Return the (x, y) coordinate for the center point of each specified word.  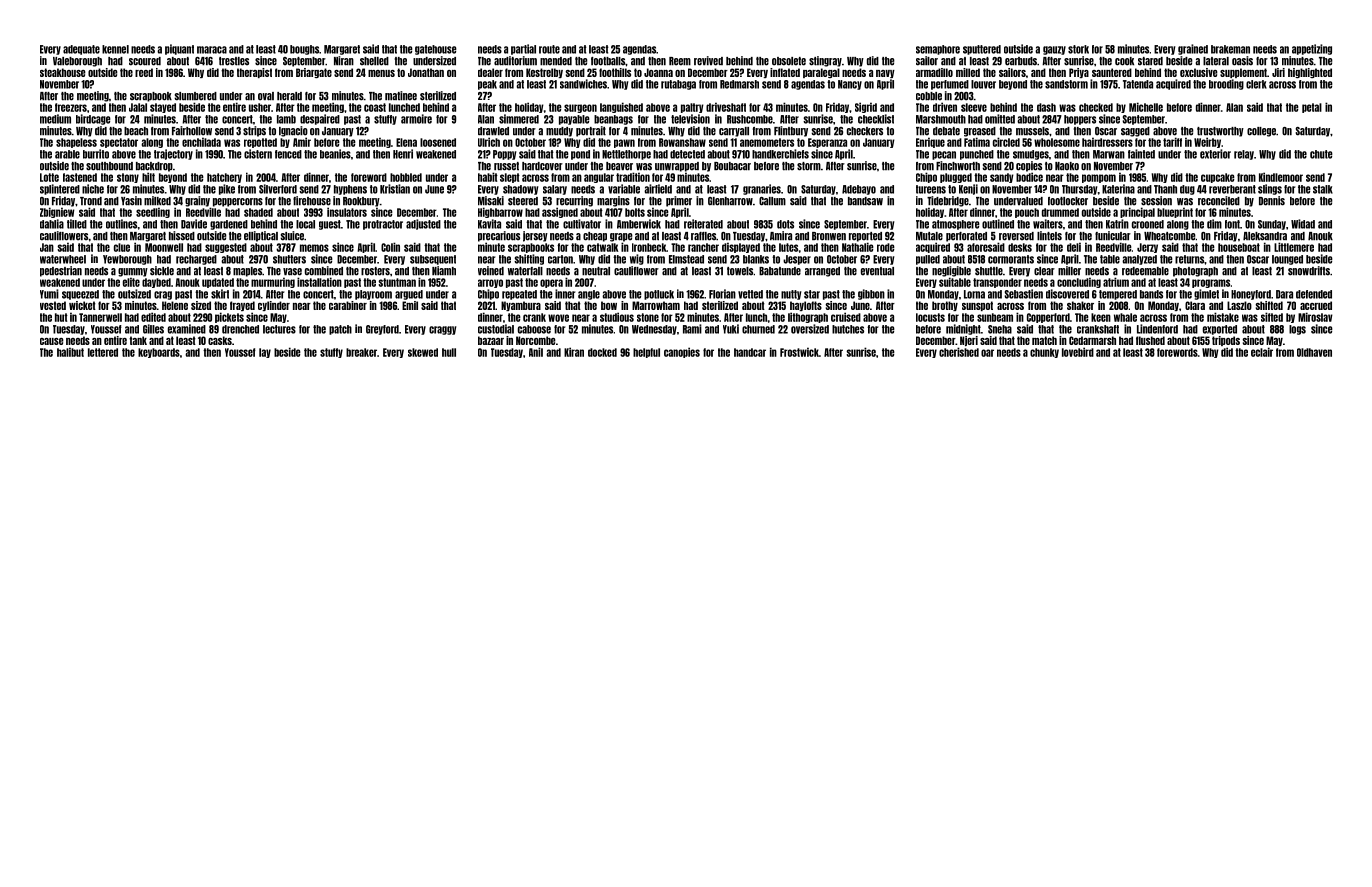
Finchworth (958, 166)
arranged (822, 272)
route (549, 49)
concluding (1079, 282)
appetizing (1312, 49)
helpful (646, 353)
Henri (403, 154)
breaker (361, 352)
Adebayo (859, 190)
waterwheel (63, 259)
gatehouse (436, 50)
